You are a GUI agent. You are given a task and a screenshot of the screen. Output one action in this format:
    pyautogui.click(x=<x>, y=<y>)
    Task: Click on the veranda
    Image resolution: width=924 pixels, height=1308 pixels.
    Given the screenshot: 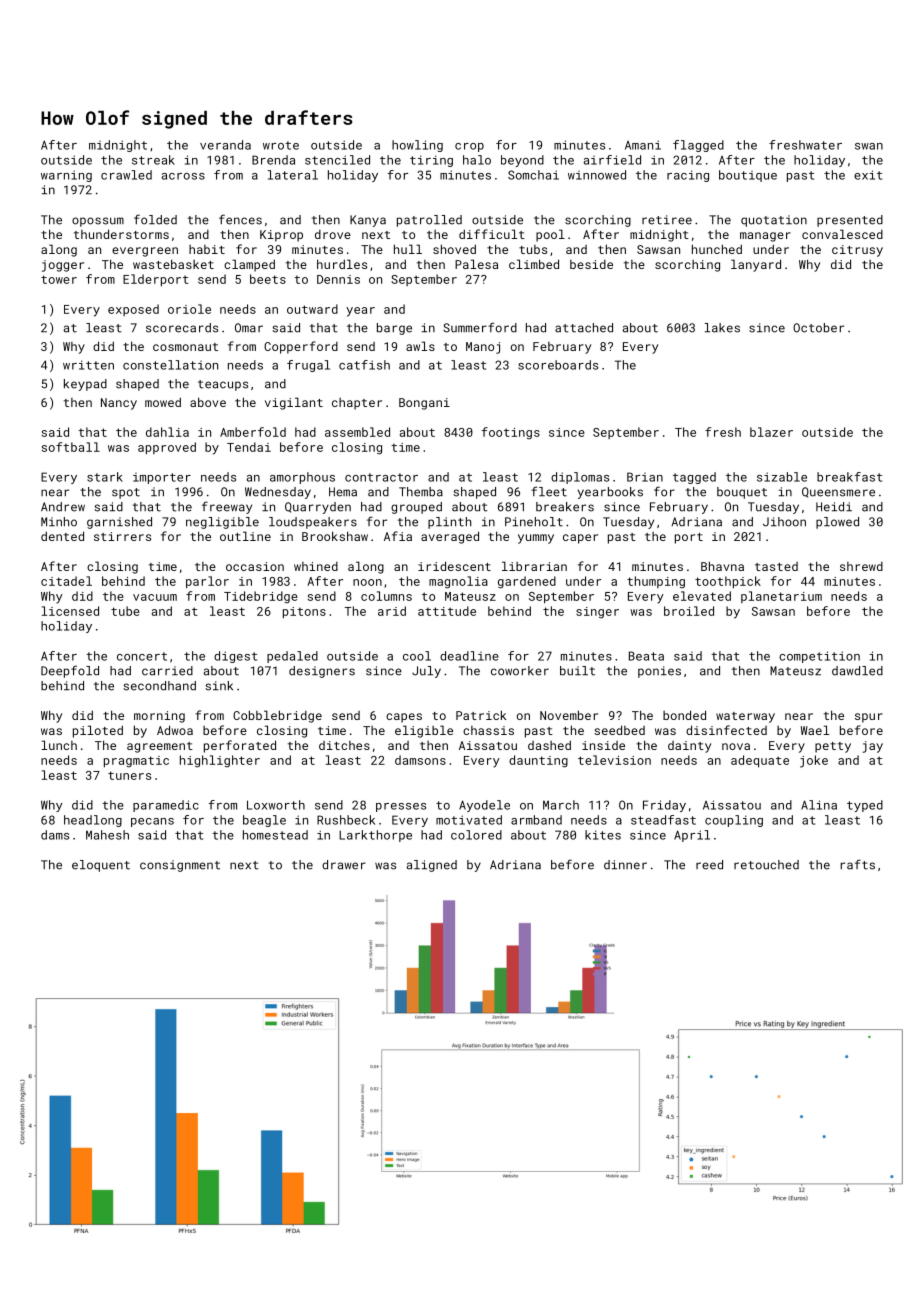 What is the action you would take?
    pyautogui.click(x=225, y=145)
